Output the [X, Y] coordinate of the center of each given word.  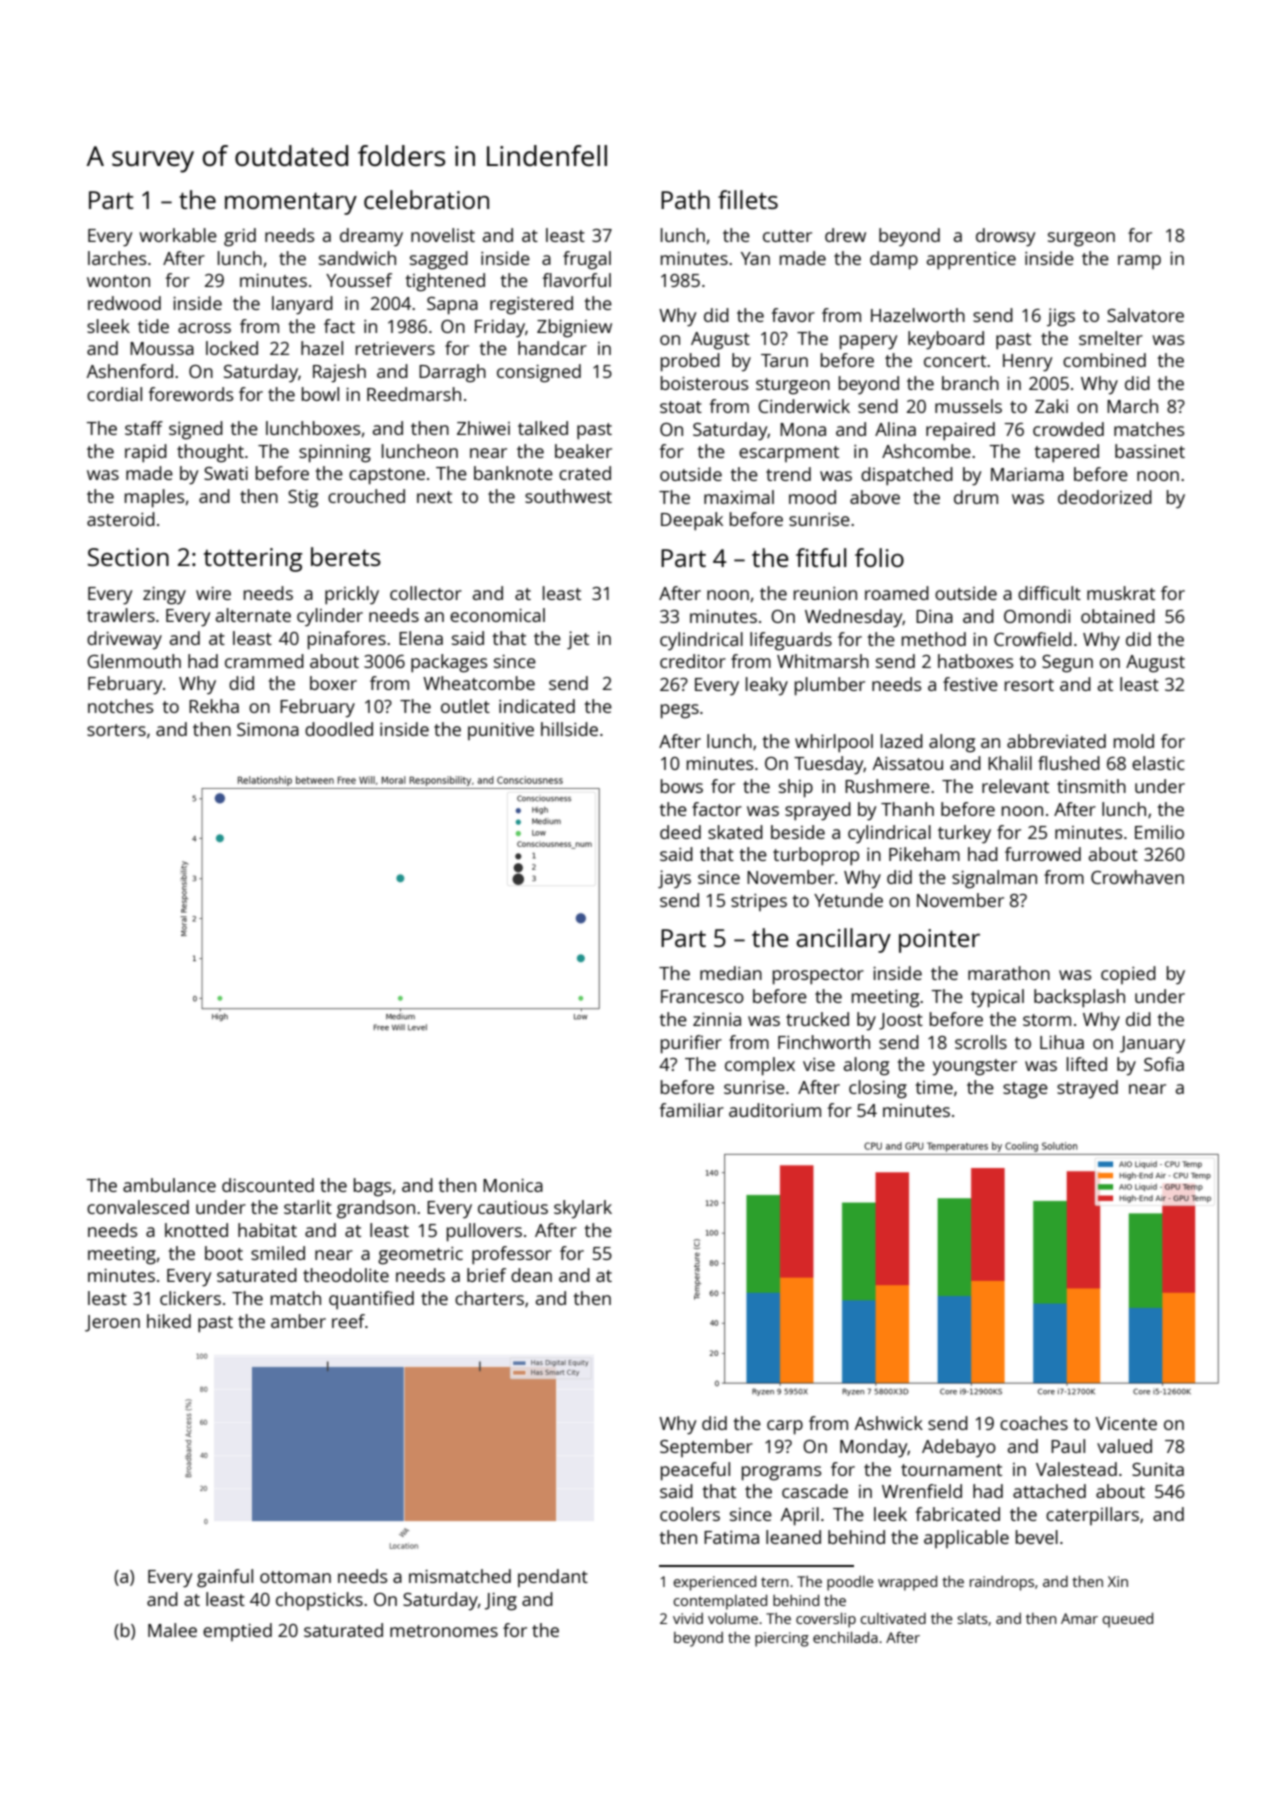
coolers [690, 1514]
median [731, 973]
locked [232, 348]
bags [373, 1187]
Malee [172, 1630]
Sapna [452, 306]
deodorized [1105, 497]
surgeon [1081, 239]
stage [1025, 1090]
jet [578, 640]
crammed [264, 661]
